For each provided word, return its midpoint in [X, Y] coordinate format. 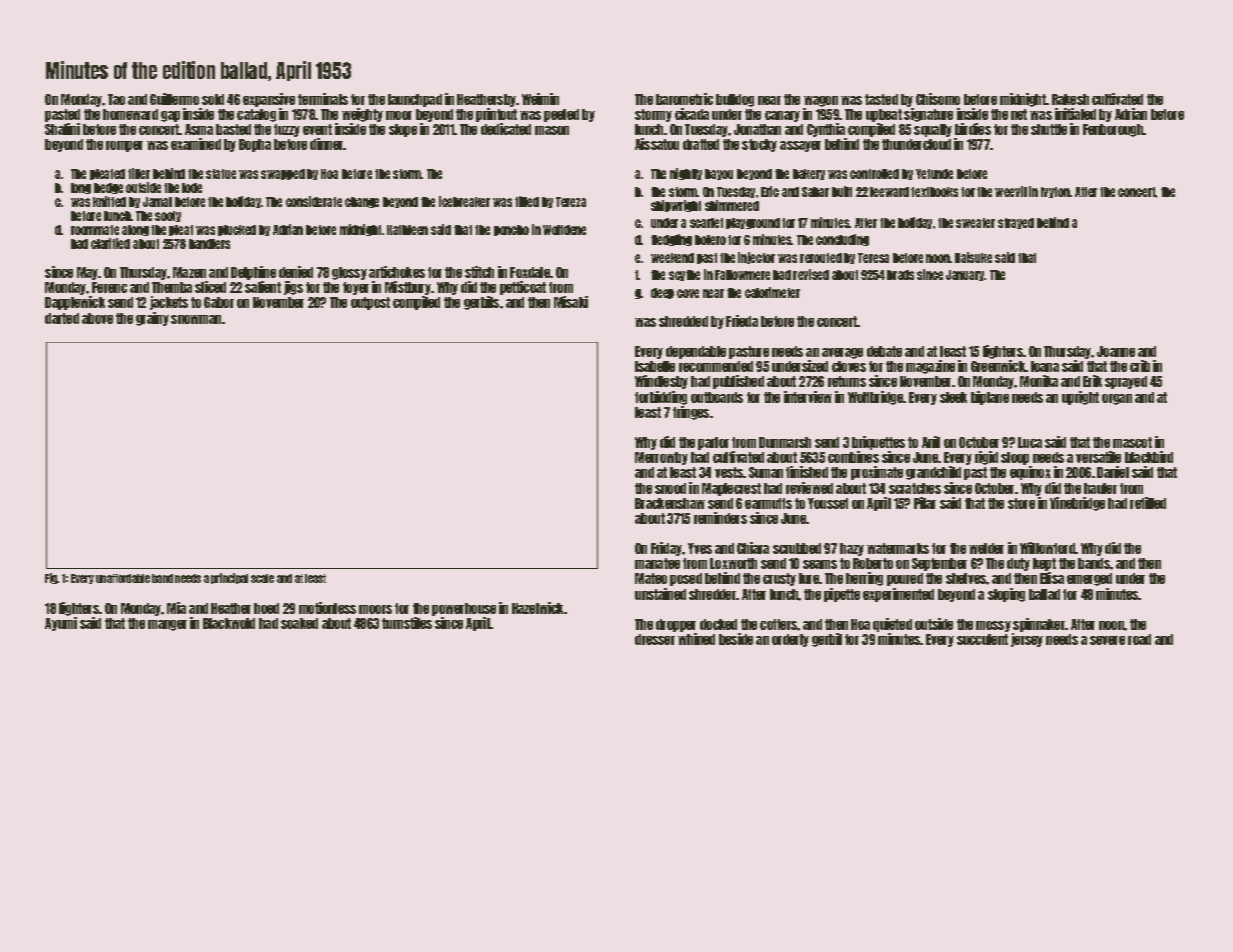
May [88, 273]
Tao [116, 99]
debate [884, 351]
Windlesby [661, 382]
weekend [672, 258]
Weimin [540, 99]
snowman [196, 319]
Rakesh [1070, 99]
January [965, 275]
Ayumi [61, 624]
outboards [717, 397]
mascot [1132, 442]
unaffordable [123, 578]
